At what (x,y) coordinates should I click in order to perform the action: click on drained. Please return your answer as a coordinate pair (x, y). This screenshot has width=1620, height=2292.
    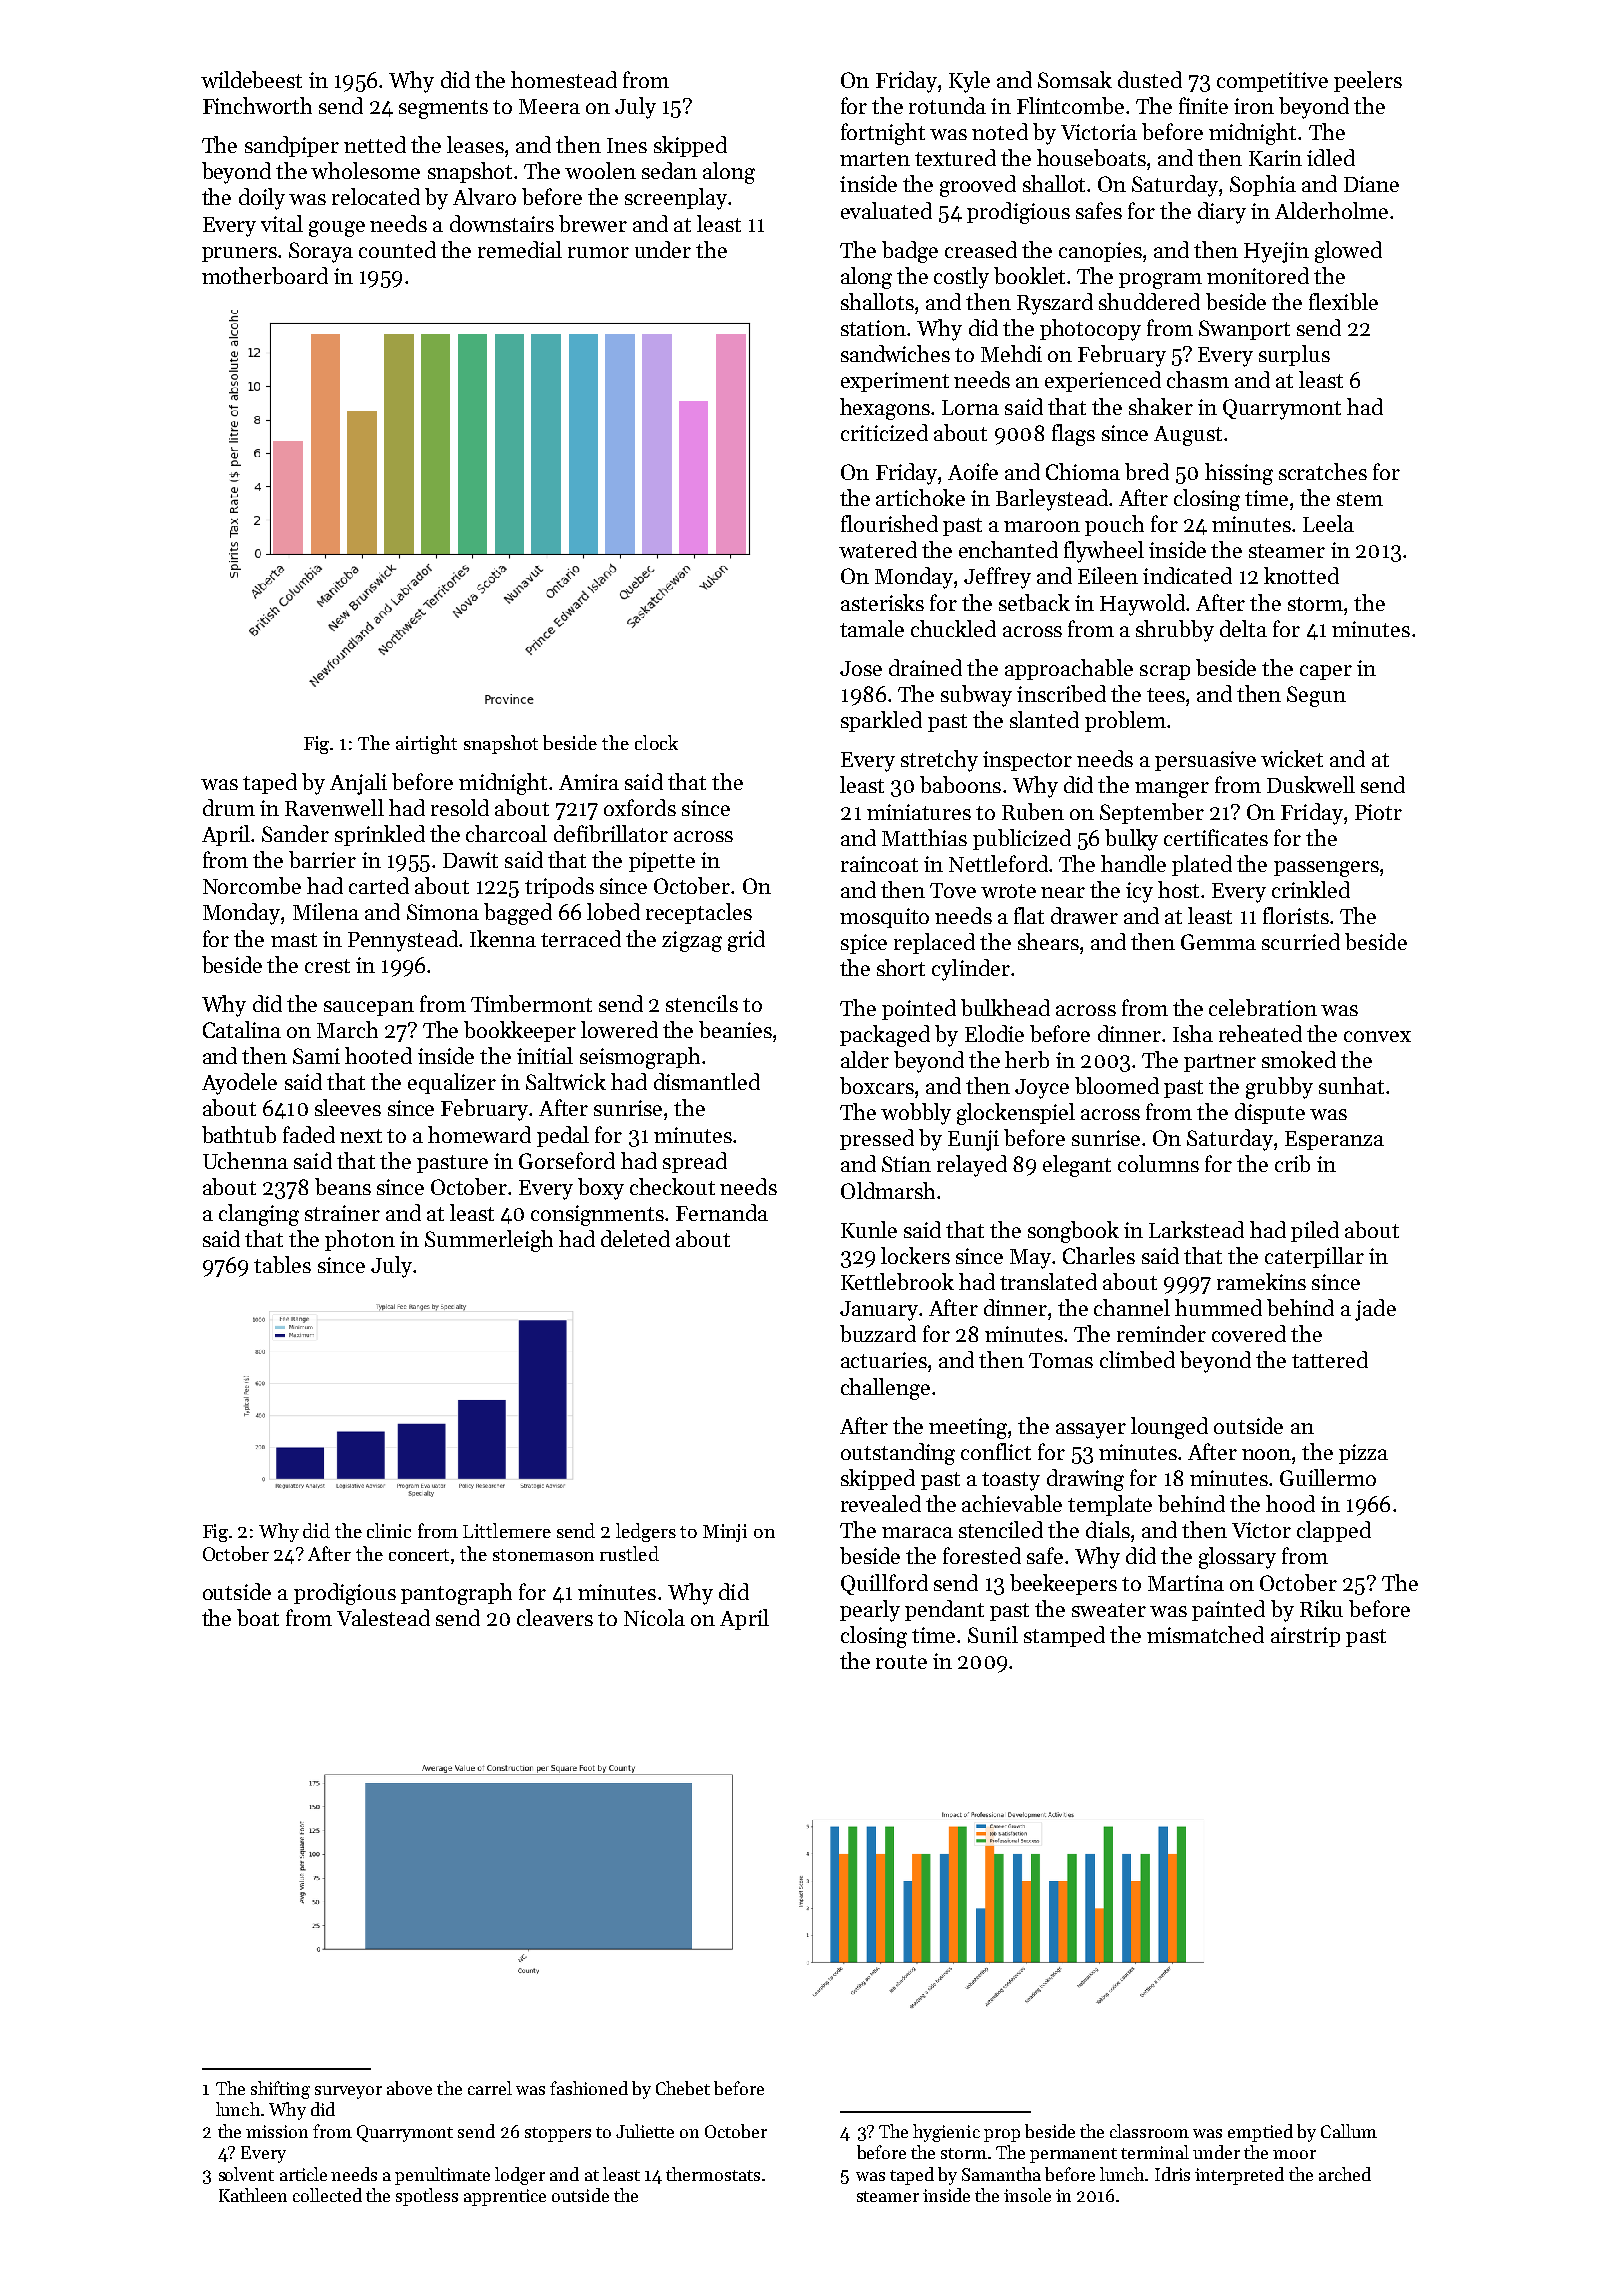
    Looking at the image, I should click on (925, 667).
